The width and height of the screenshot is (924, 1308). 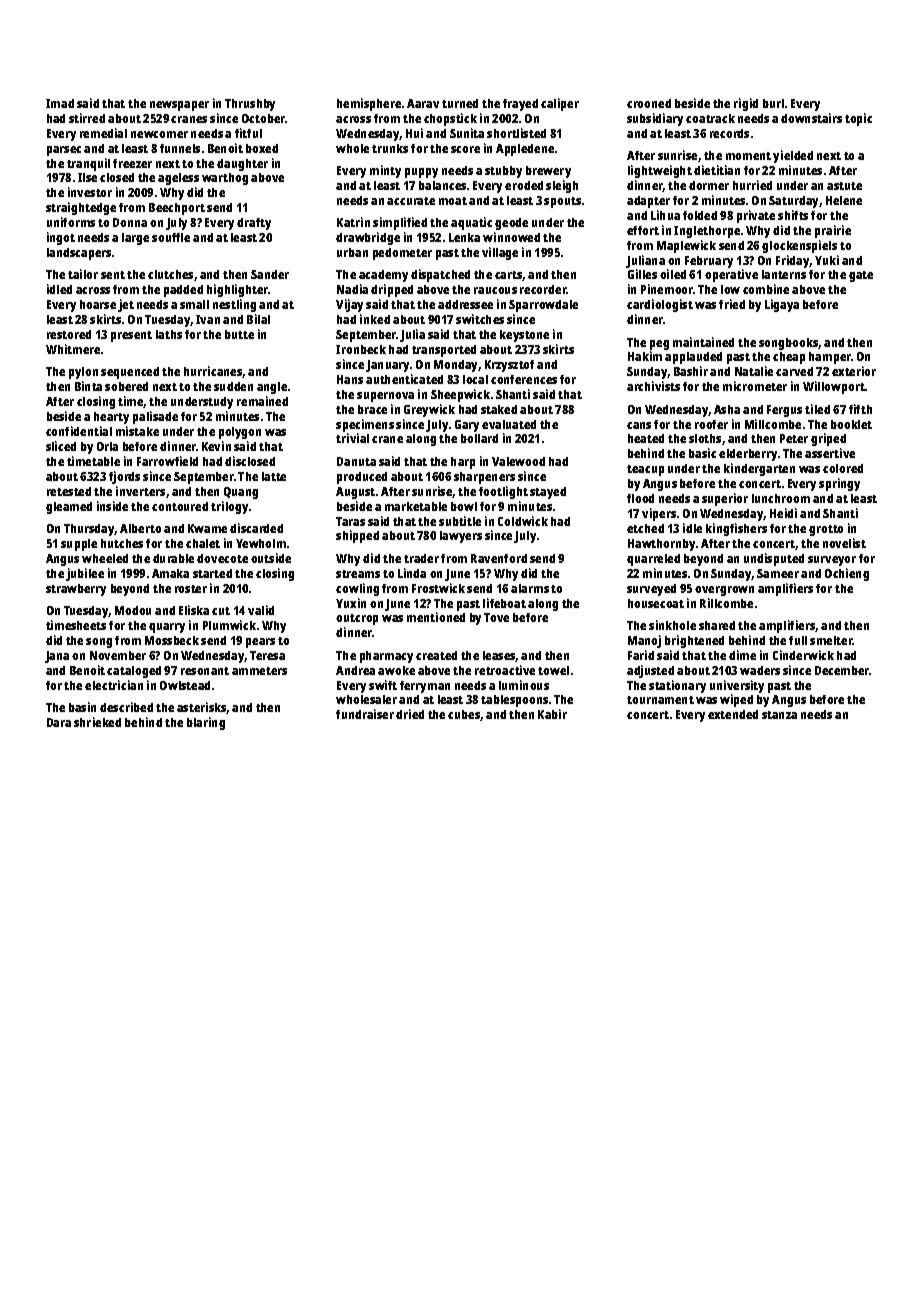 I want to click on asterisks, so click(x=202, y=708).
